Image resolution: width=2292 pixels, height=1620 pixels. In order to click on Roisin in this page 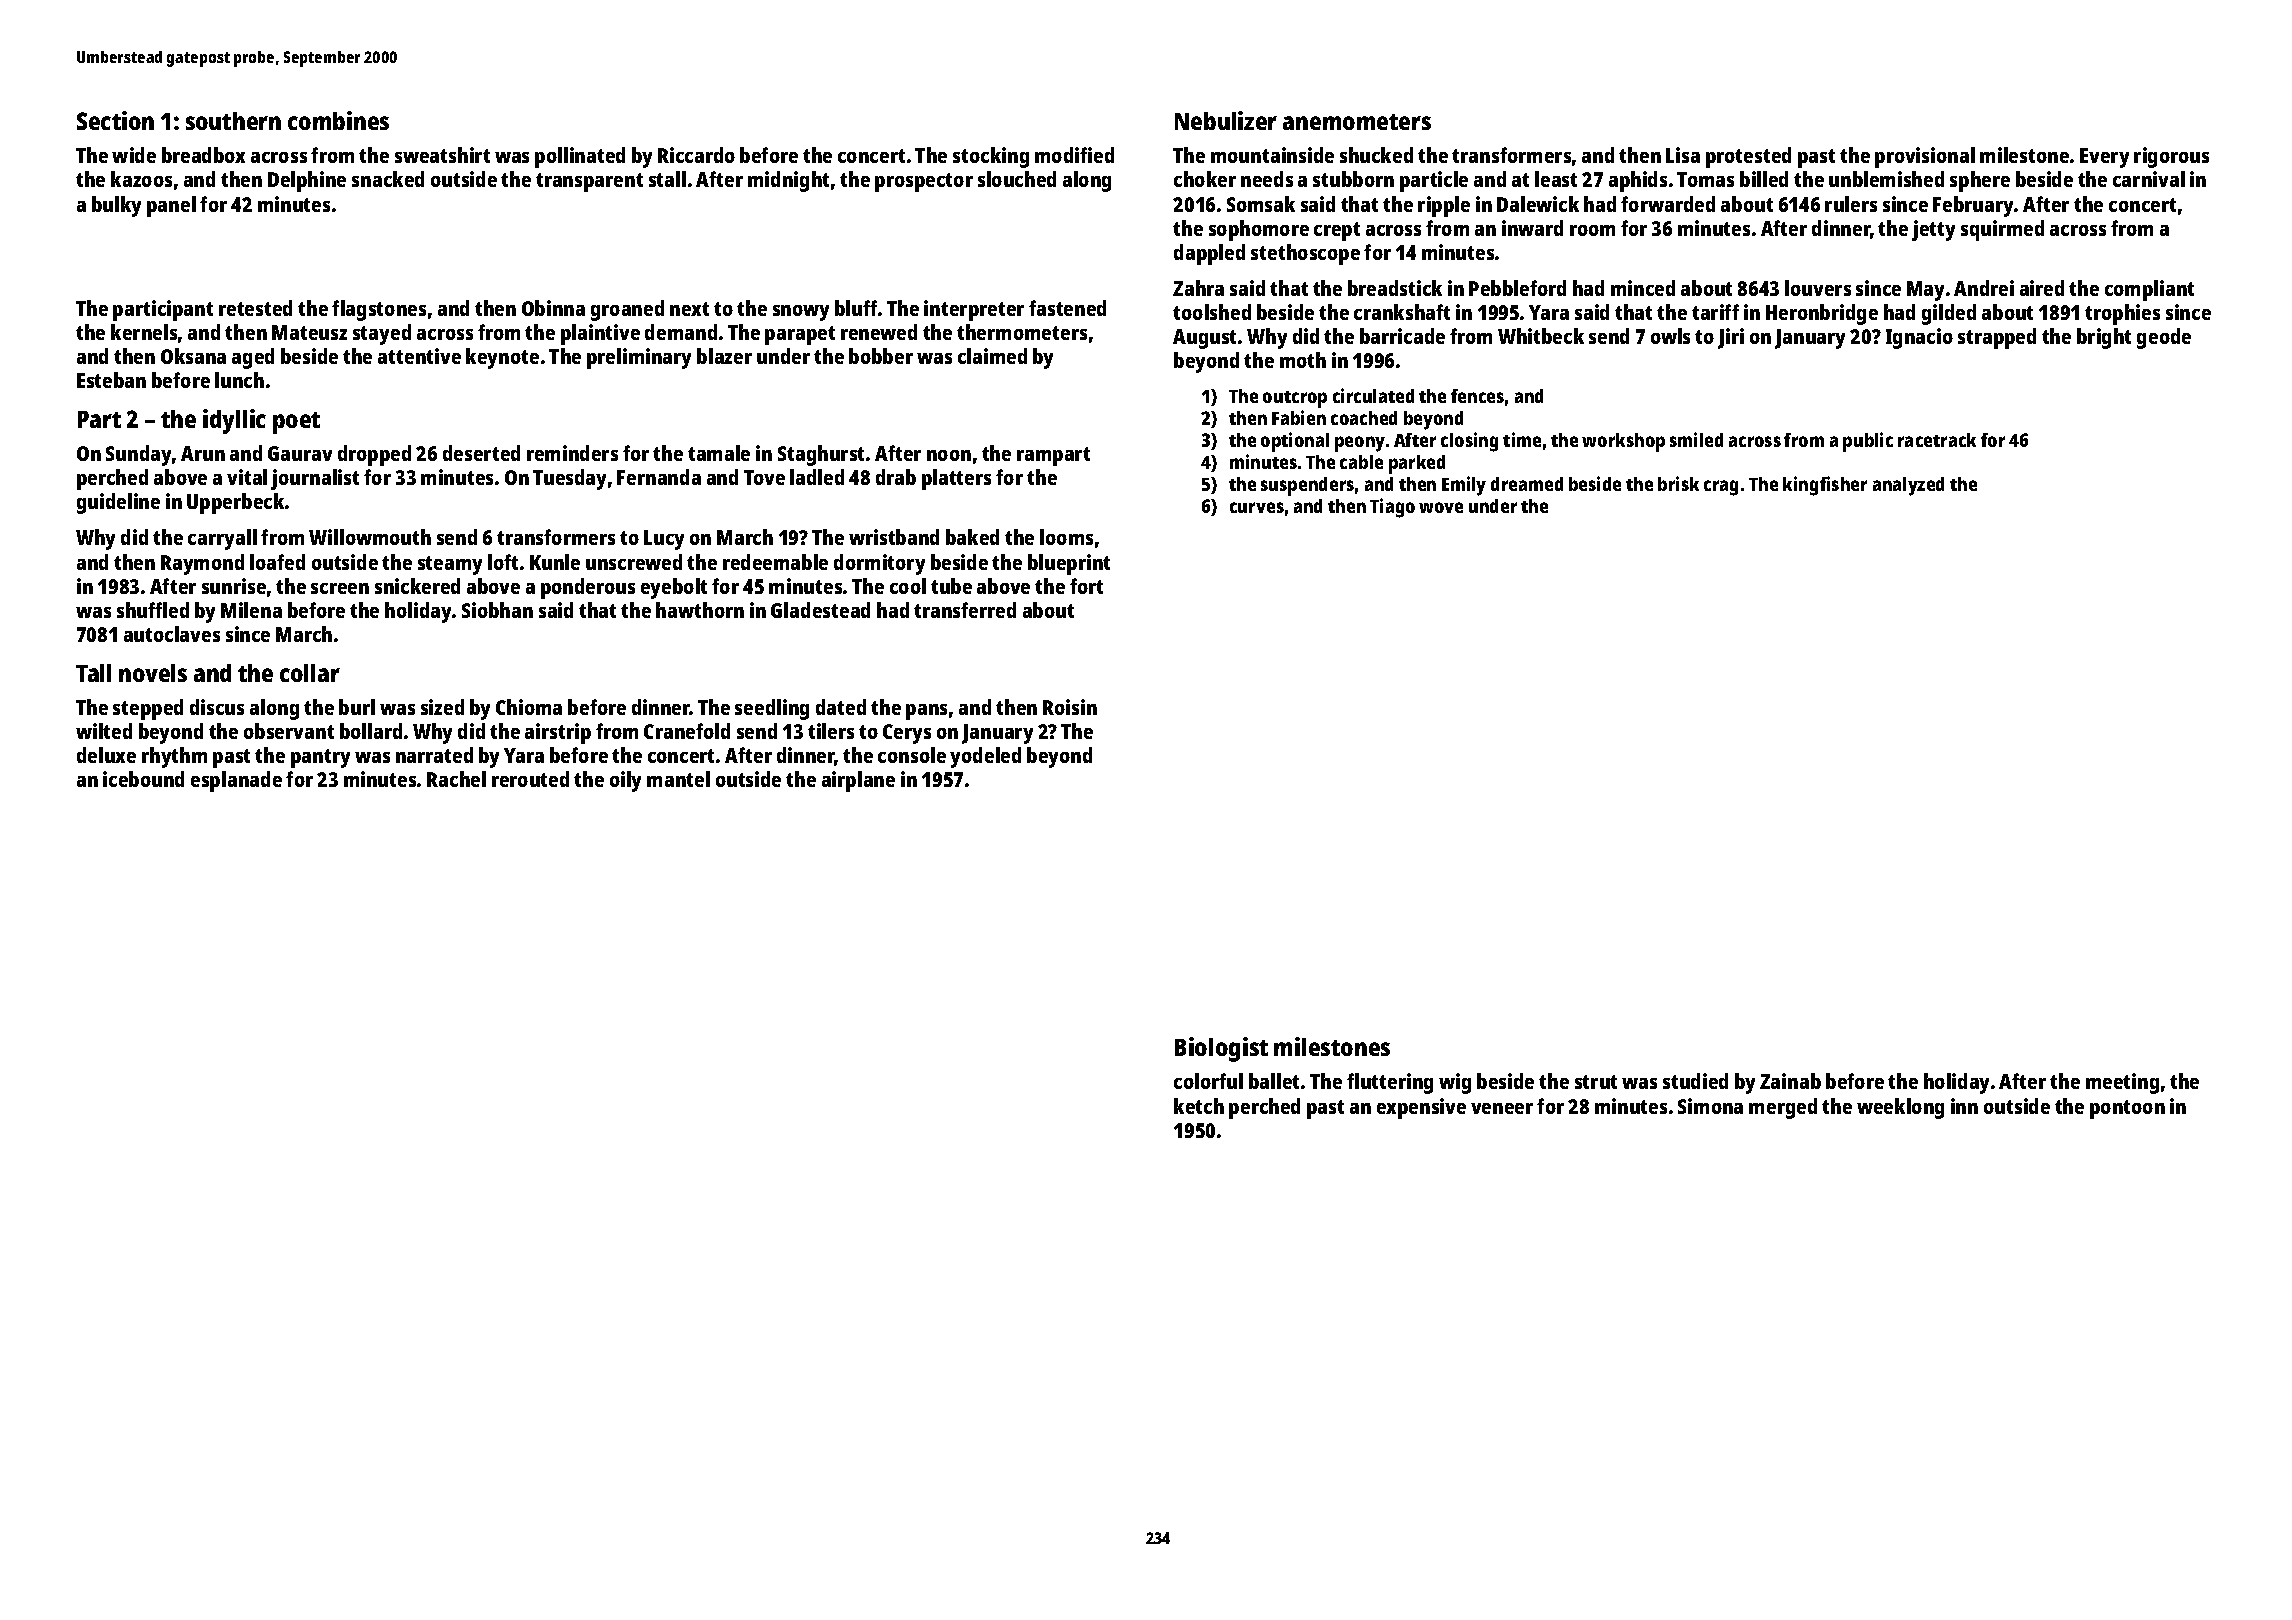, I will do `click(1070, 707)`.
